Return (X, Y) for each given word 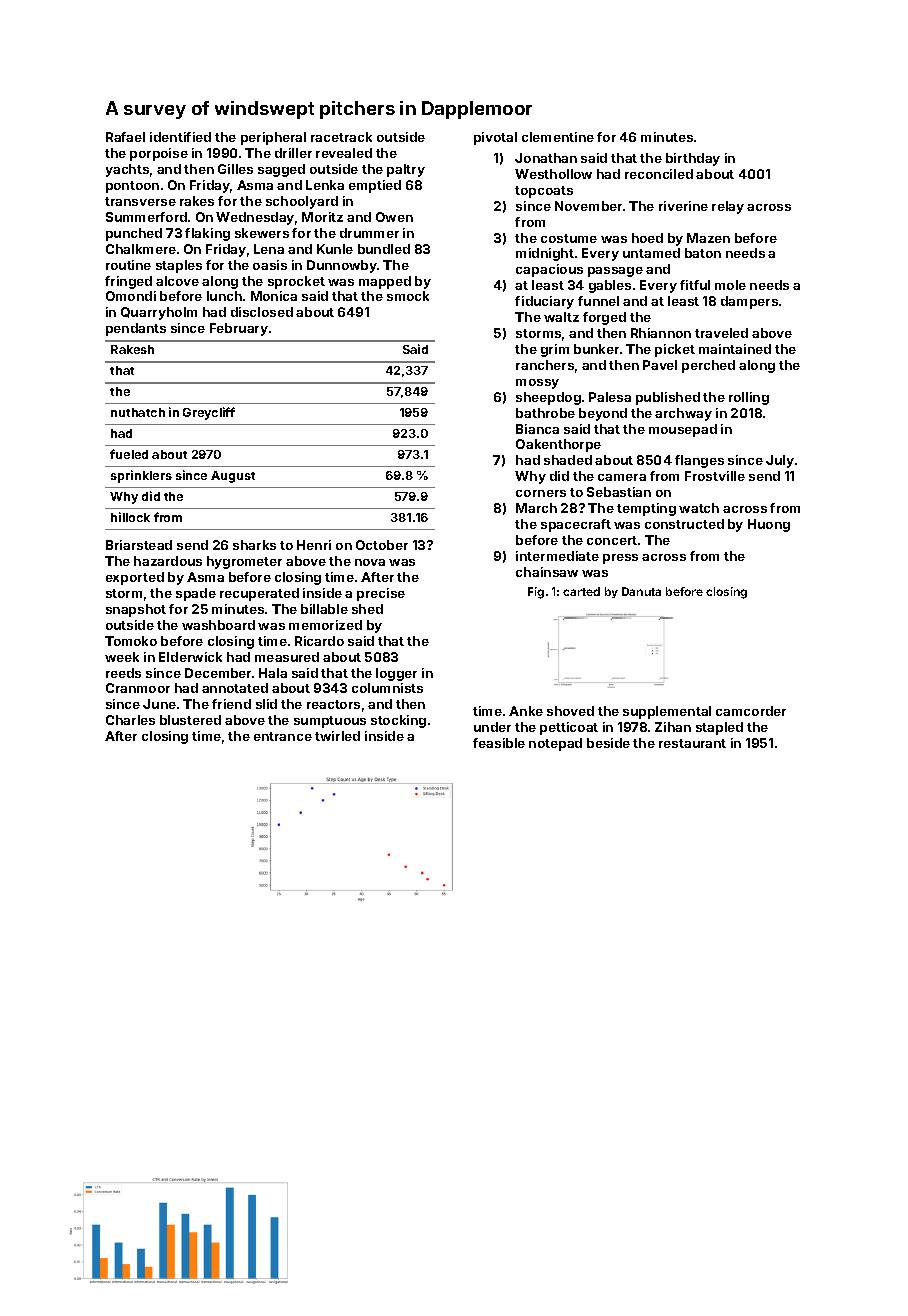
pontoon (132, 187)
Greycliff (209, 413)
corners (541, 493)
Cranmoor (138, 688)
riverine (683, 206)
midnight (545, 254)
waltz (561, 317)
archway (683, 414)
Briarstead (139, 545)
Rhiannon (661, 333)
